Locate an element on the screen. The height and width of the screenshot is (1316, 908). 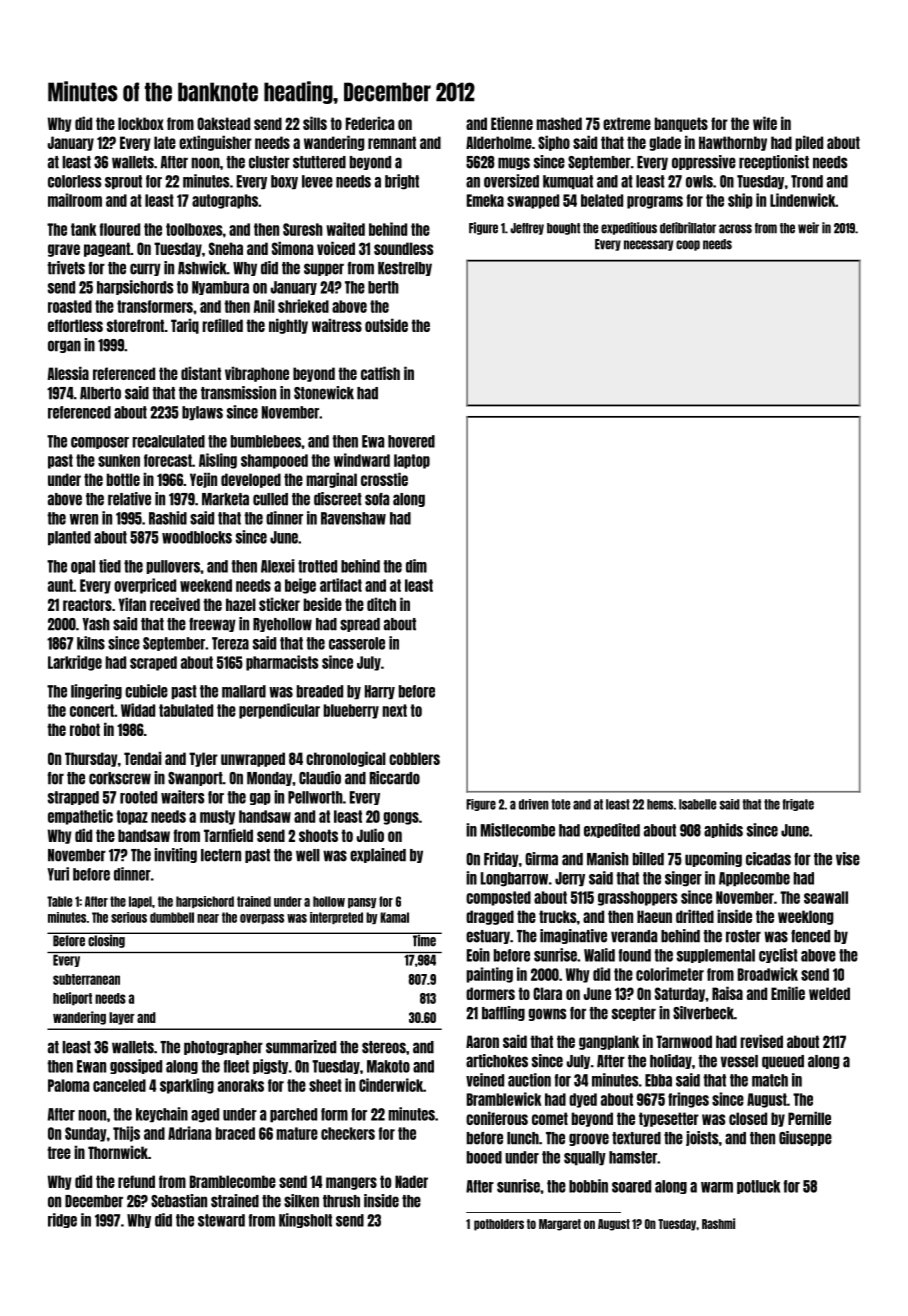
weekend is located at coordinates (206, 585).
